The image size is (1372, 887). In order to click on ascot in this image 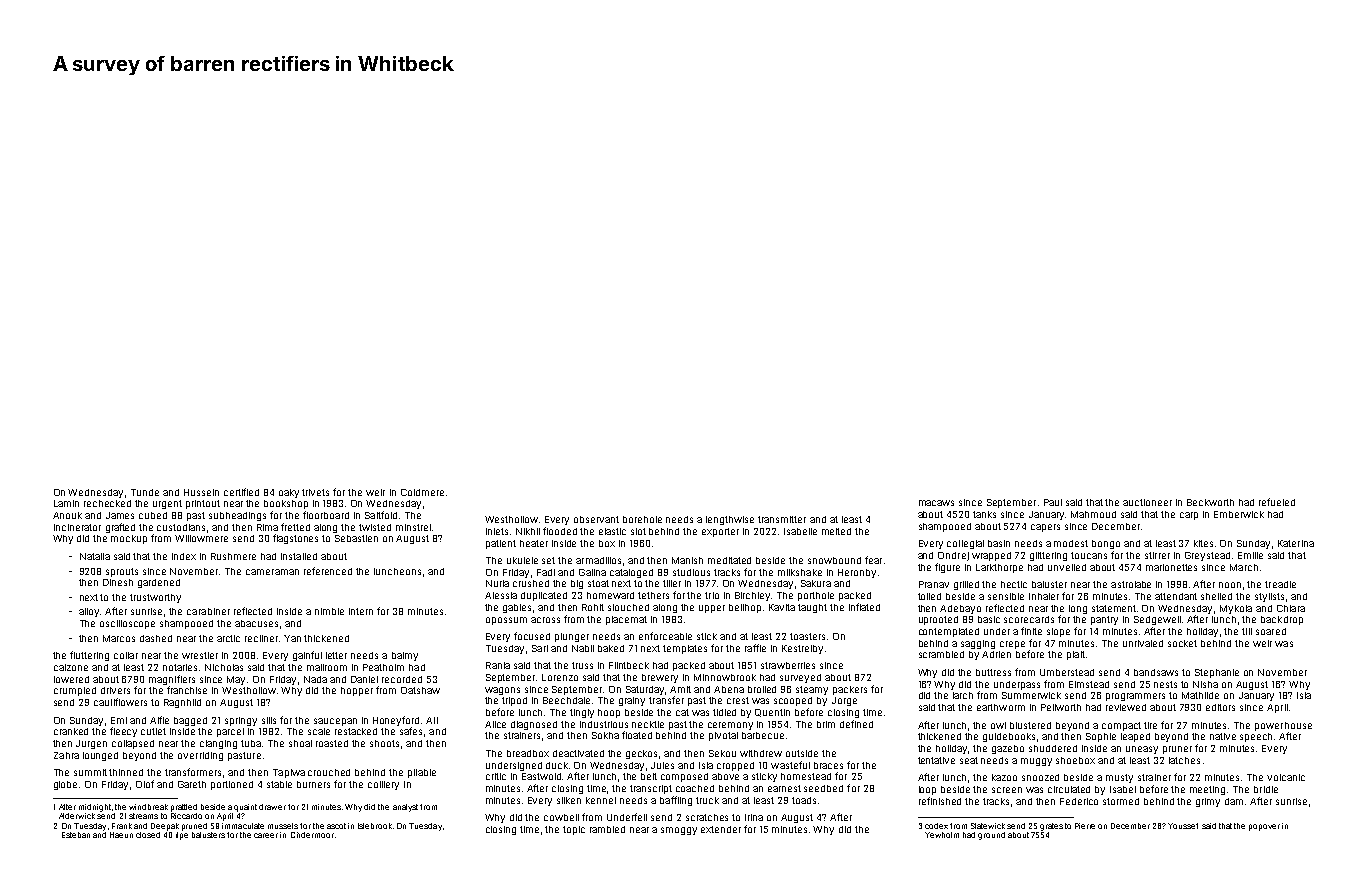, I will do `click(336, 826)`.
